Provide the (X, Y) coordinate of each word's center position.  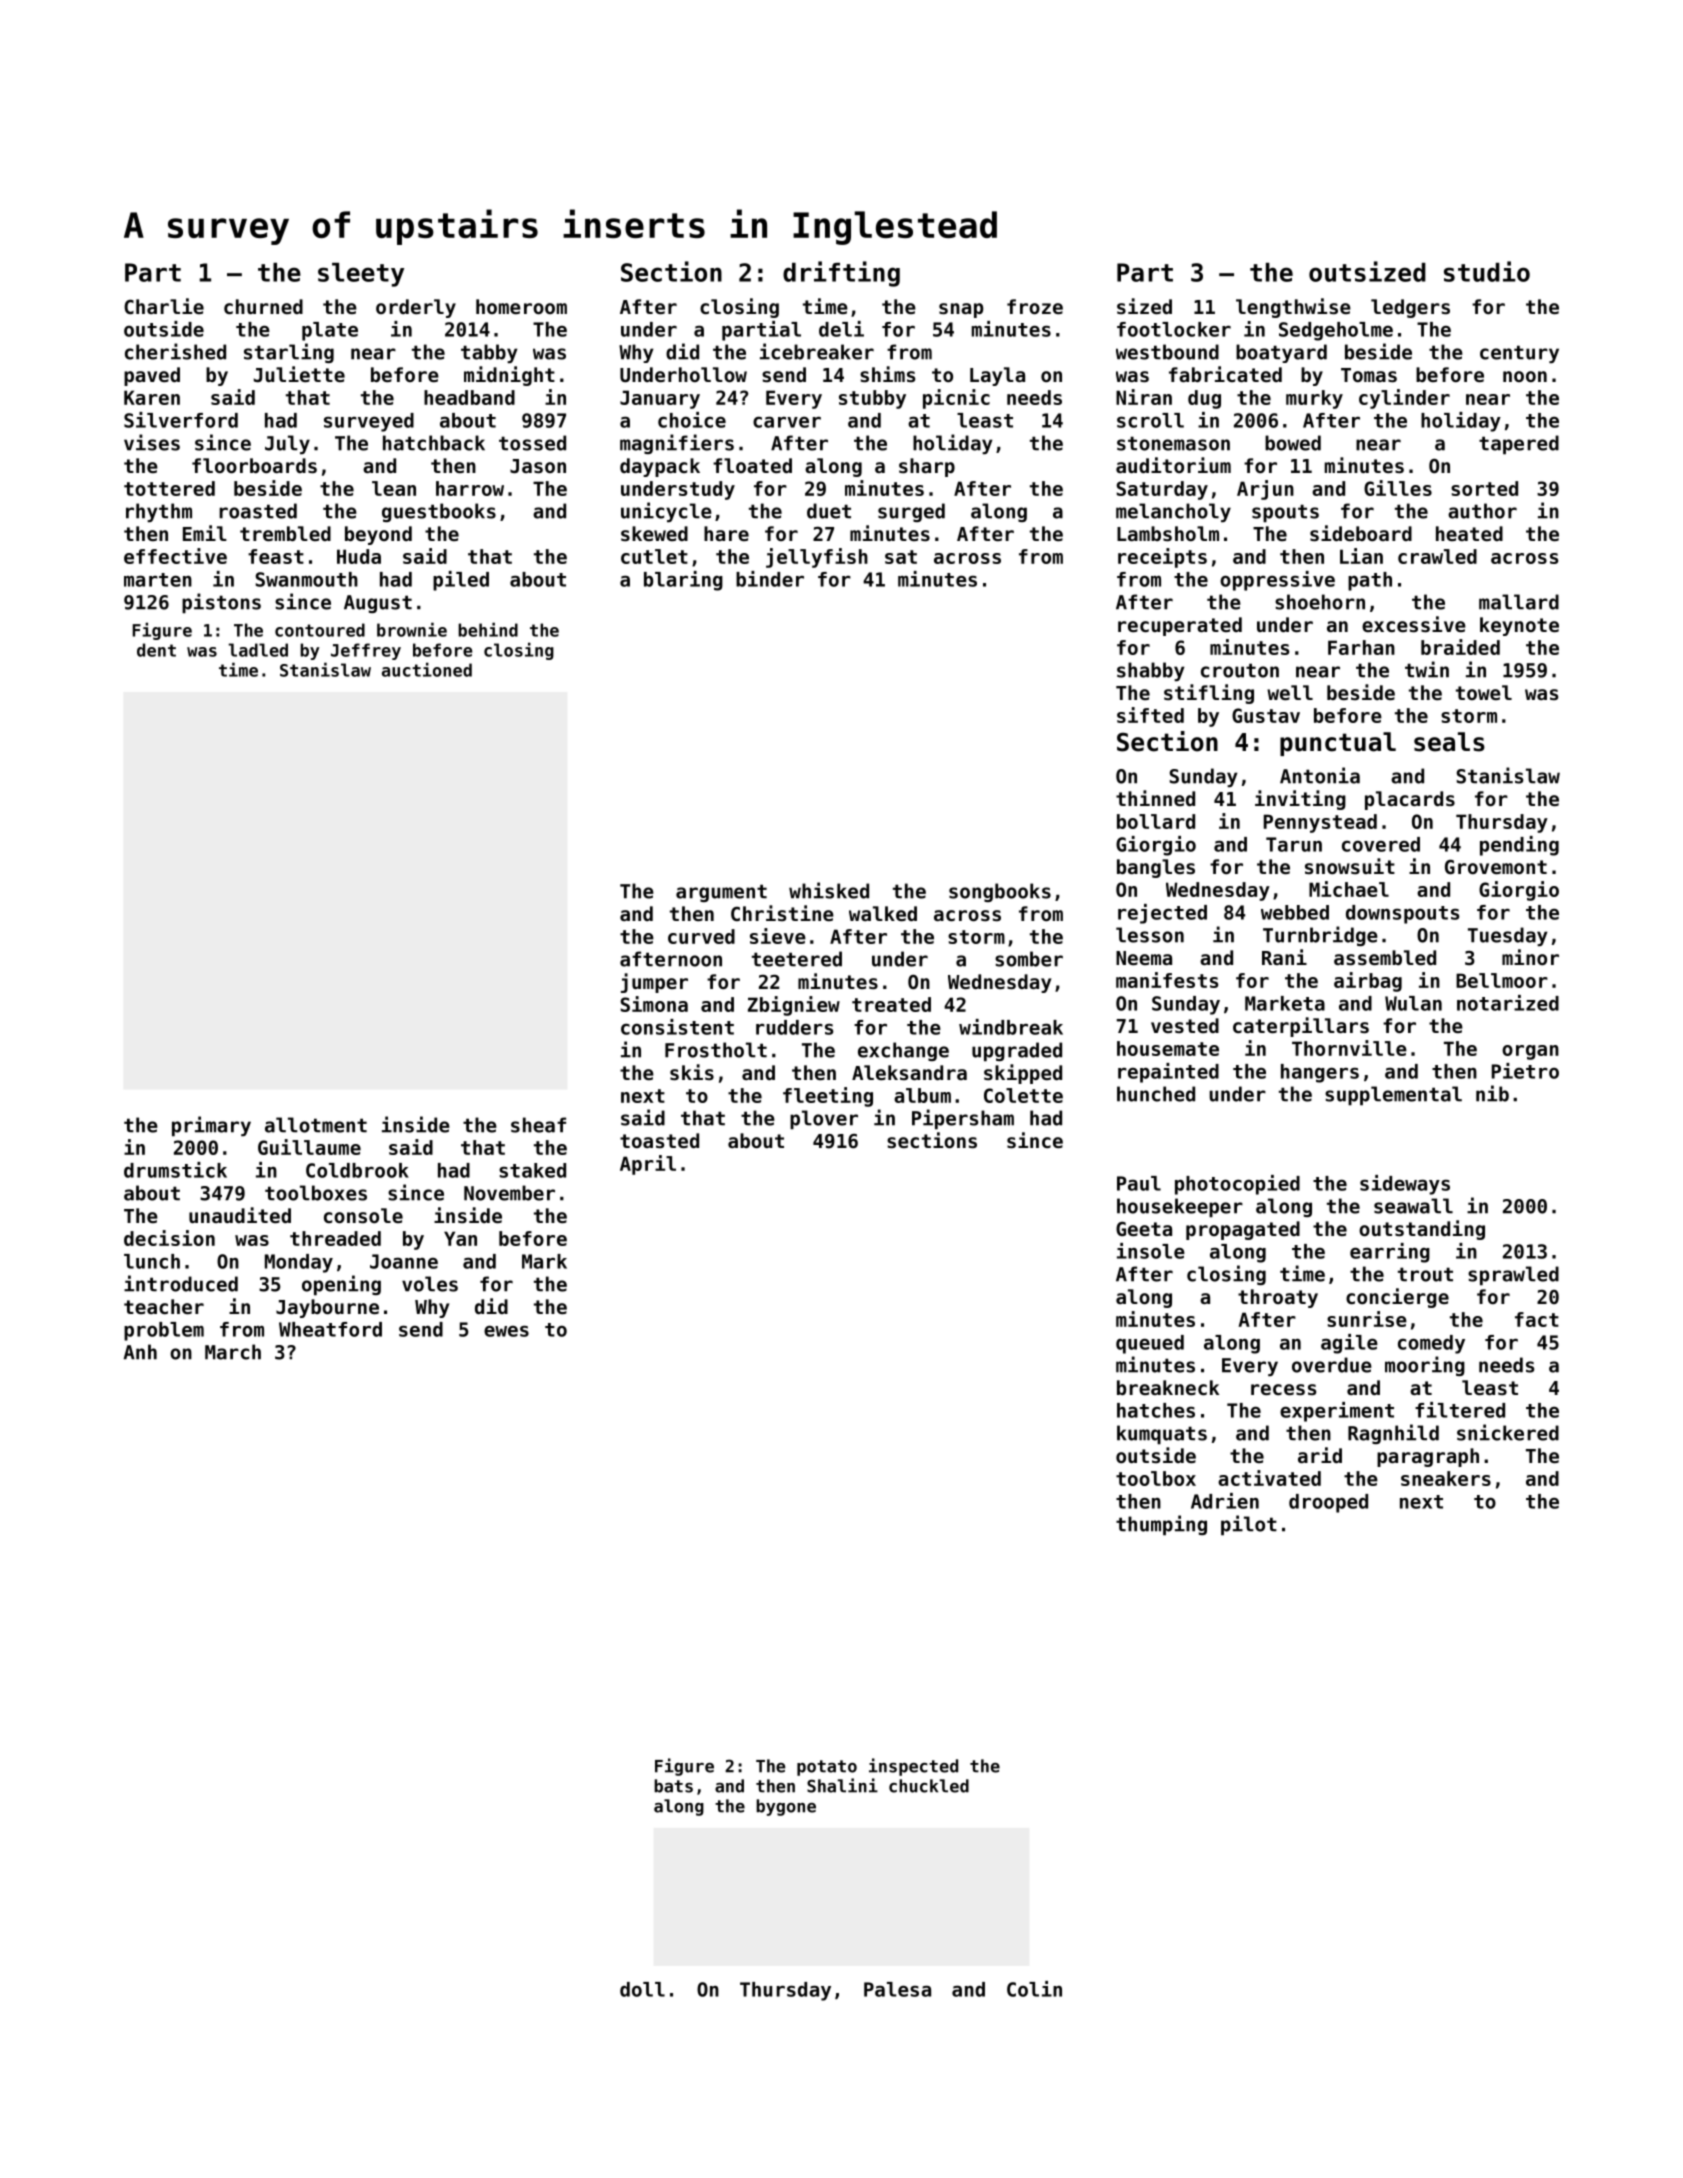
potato (827, 1768)
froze (1035, 306)
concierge (1397, 1298)
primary (211, 1126)
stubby (872, 399)
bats (673, 1786)
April (648, 1165)
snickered (1508, 1432)
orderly (416, 308)
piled (461, 581)
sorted (1484, 488)
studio (1487, 271)
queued (1150, 1344)
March (233, 1352)
